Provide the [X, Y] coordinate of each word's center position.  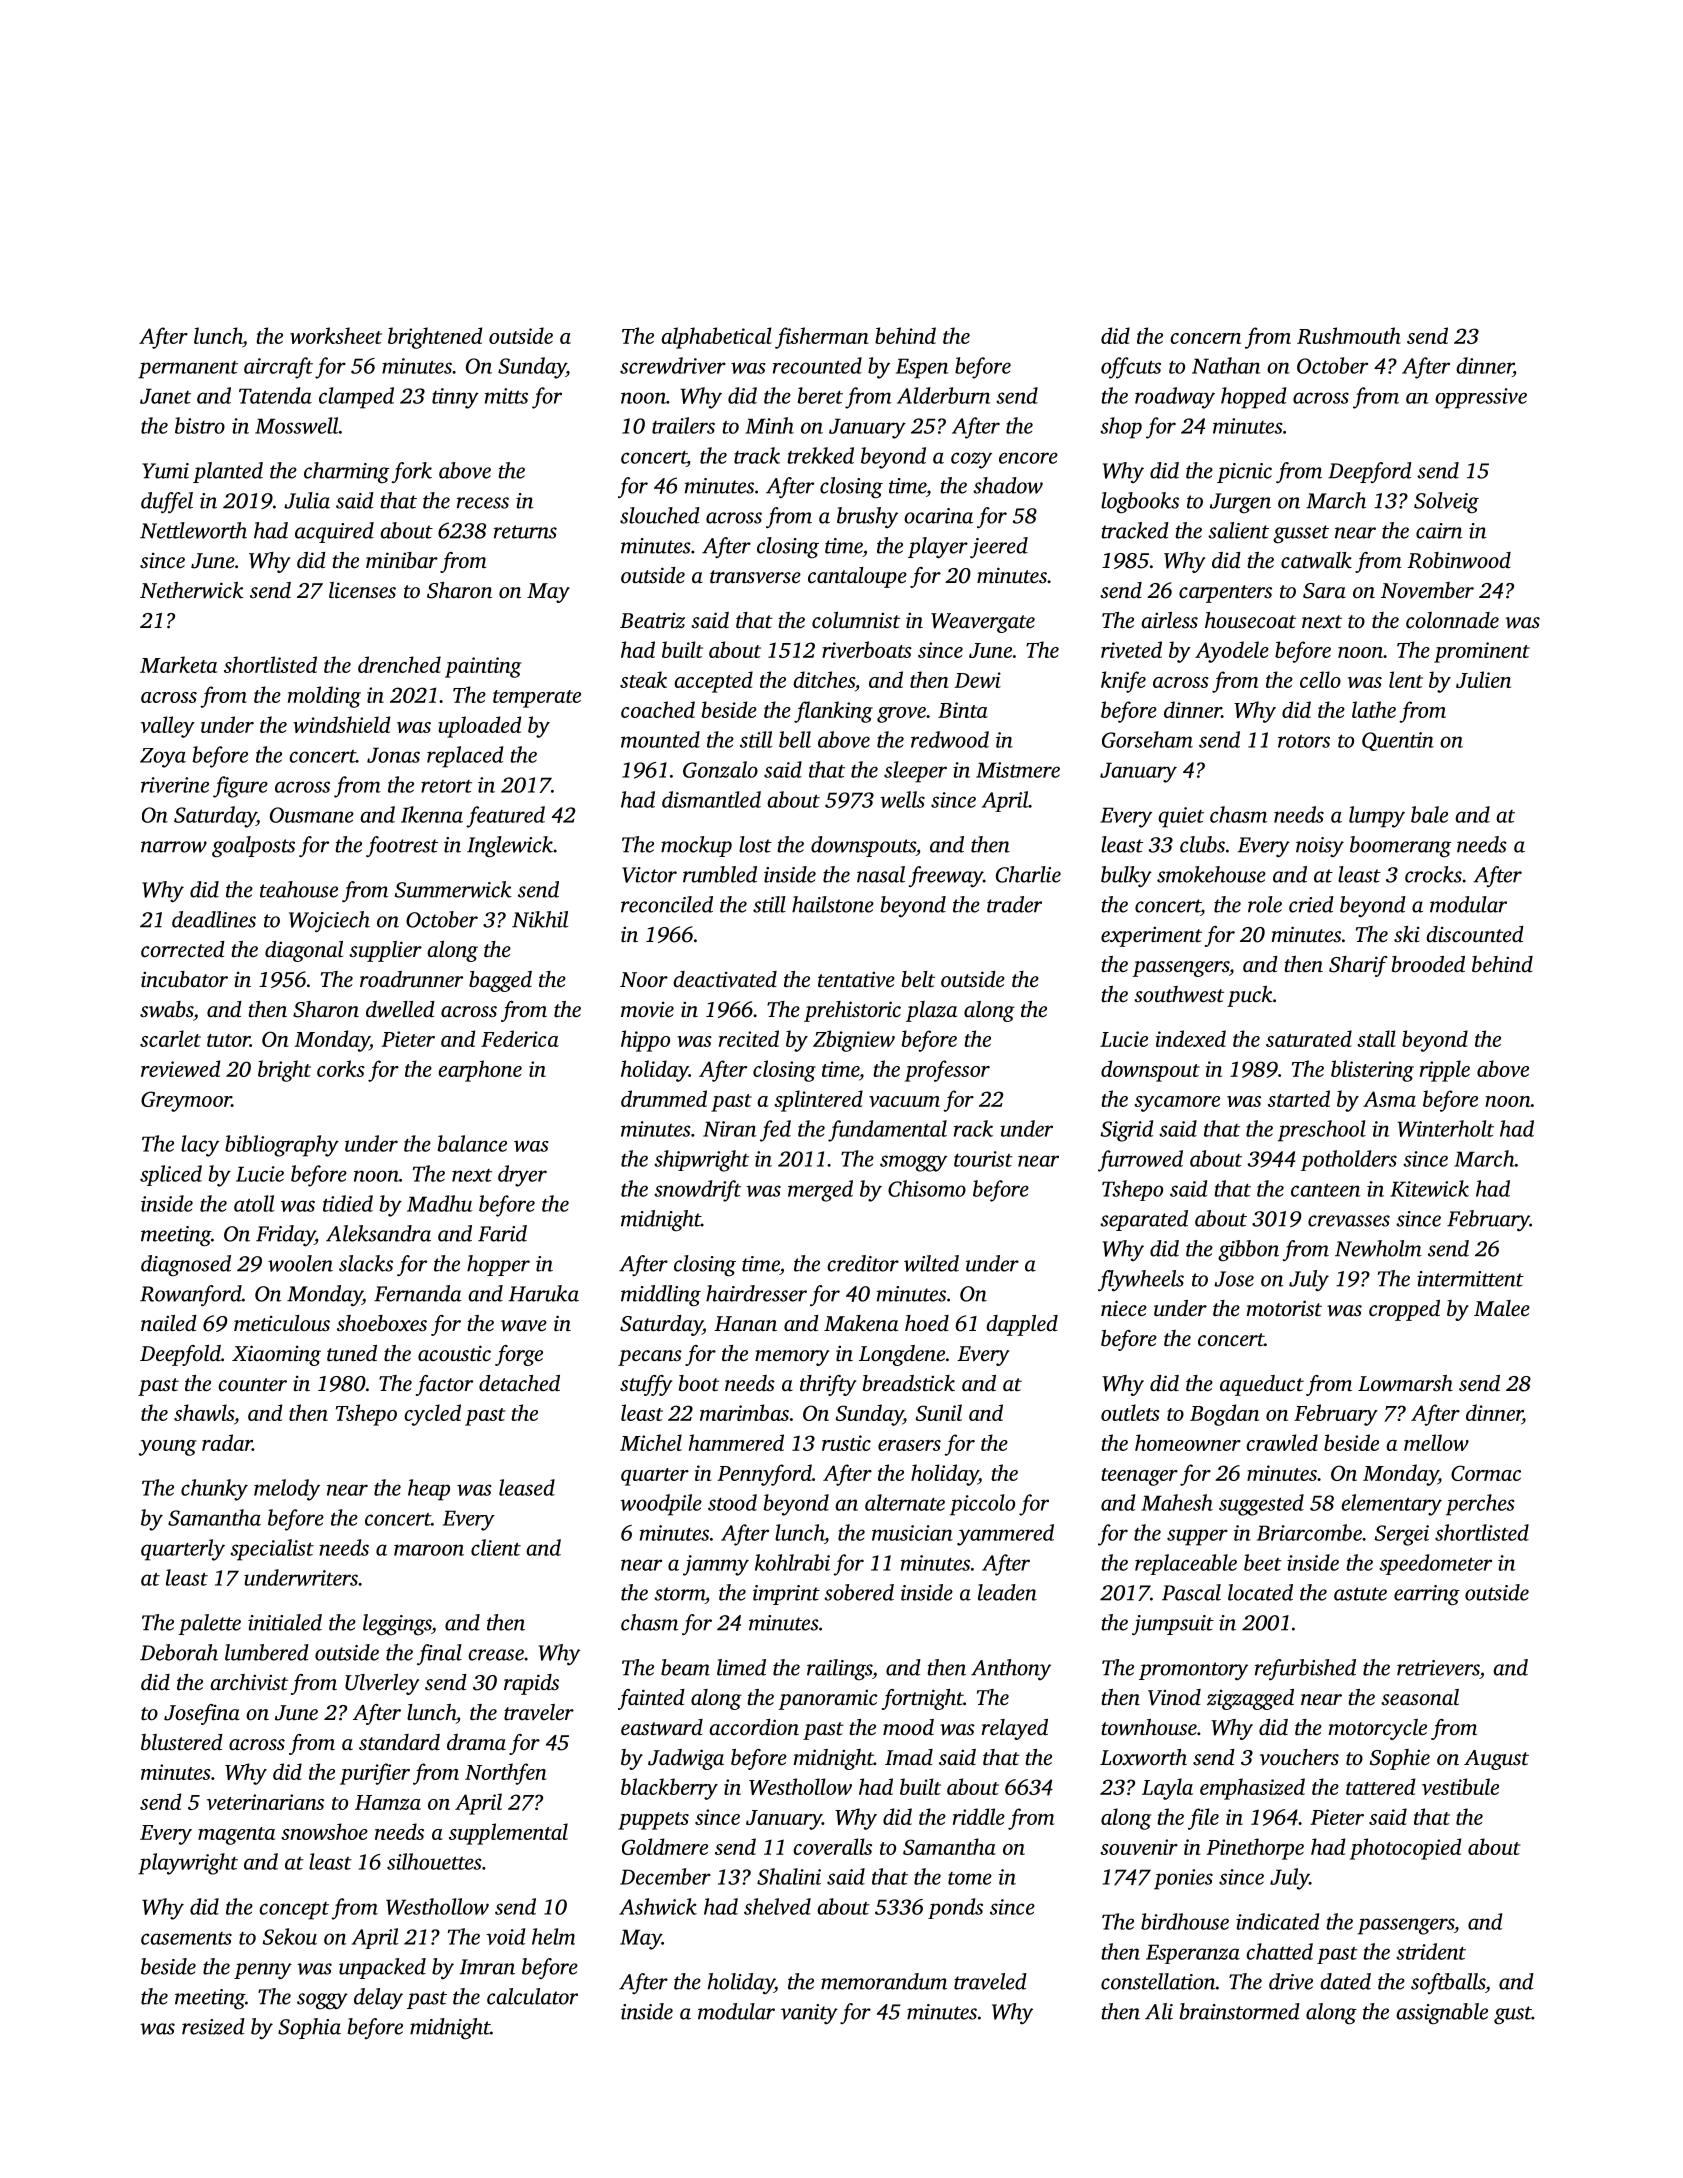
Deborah [179, 1652]
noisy [1320, 847]
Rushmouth [1349, 335]
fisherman [821, 338]
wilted [931, 1263]
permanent [188, 370]
